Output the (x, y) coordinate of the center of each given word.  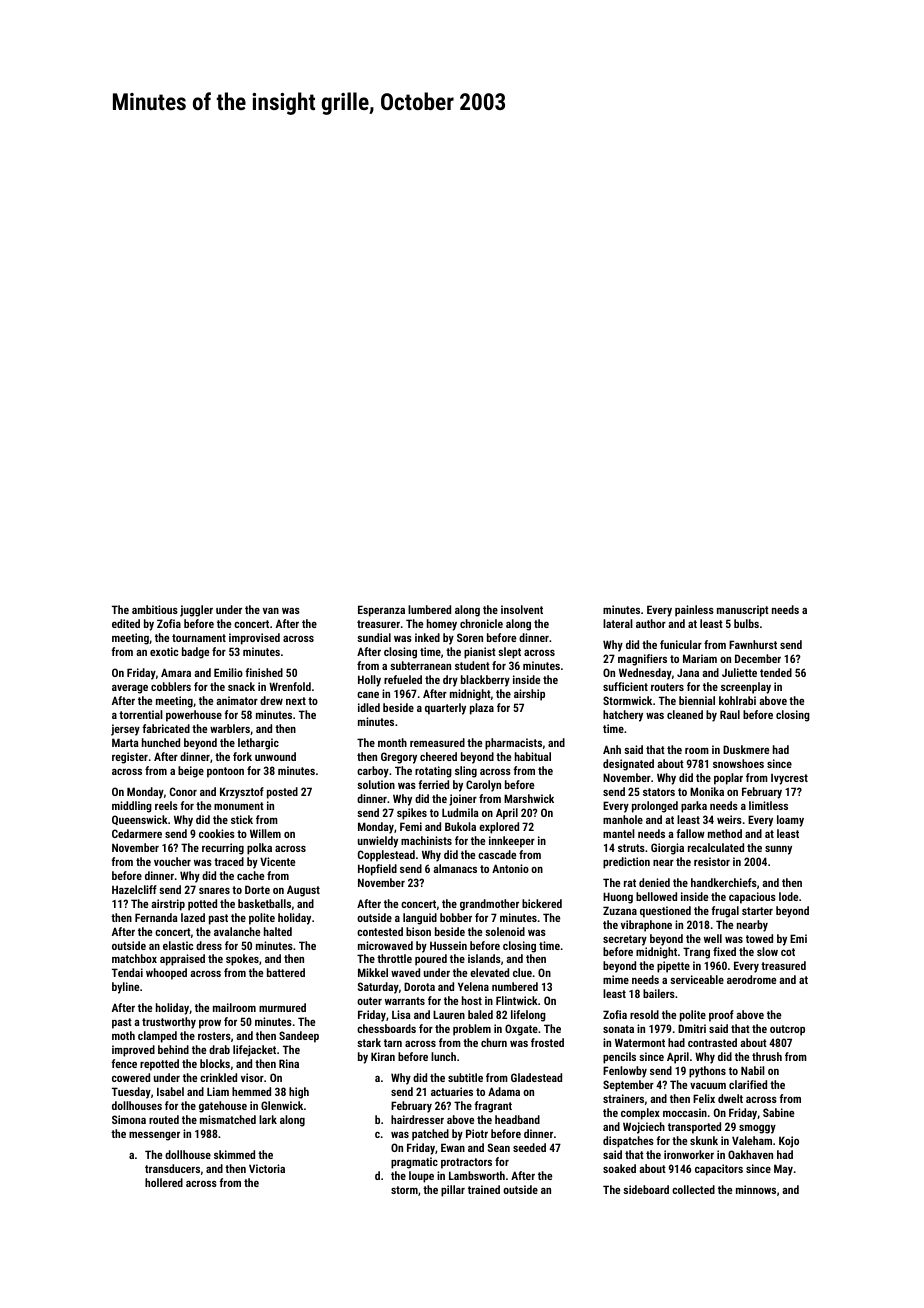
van (271, 611)
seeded (529, 1147)
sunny (778, 850)
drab (219, 1049)
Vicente (277, 861)
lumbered (429, 609)
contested (380, 931)
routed (164, 1119)
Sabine (778, 1112)
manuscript (743, 611)
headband (517, 1119)
